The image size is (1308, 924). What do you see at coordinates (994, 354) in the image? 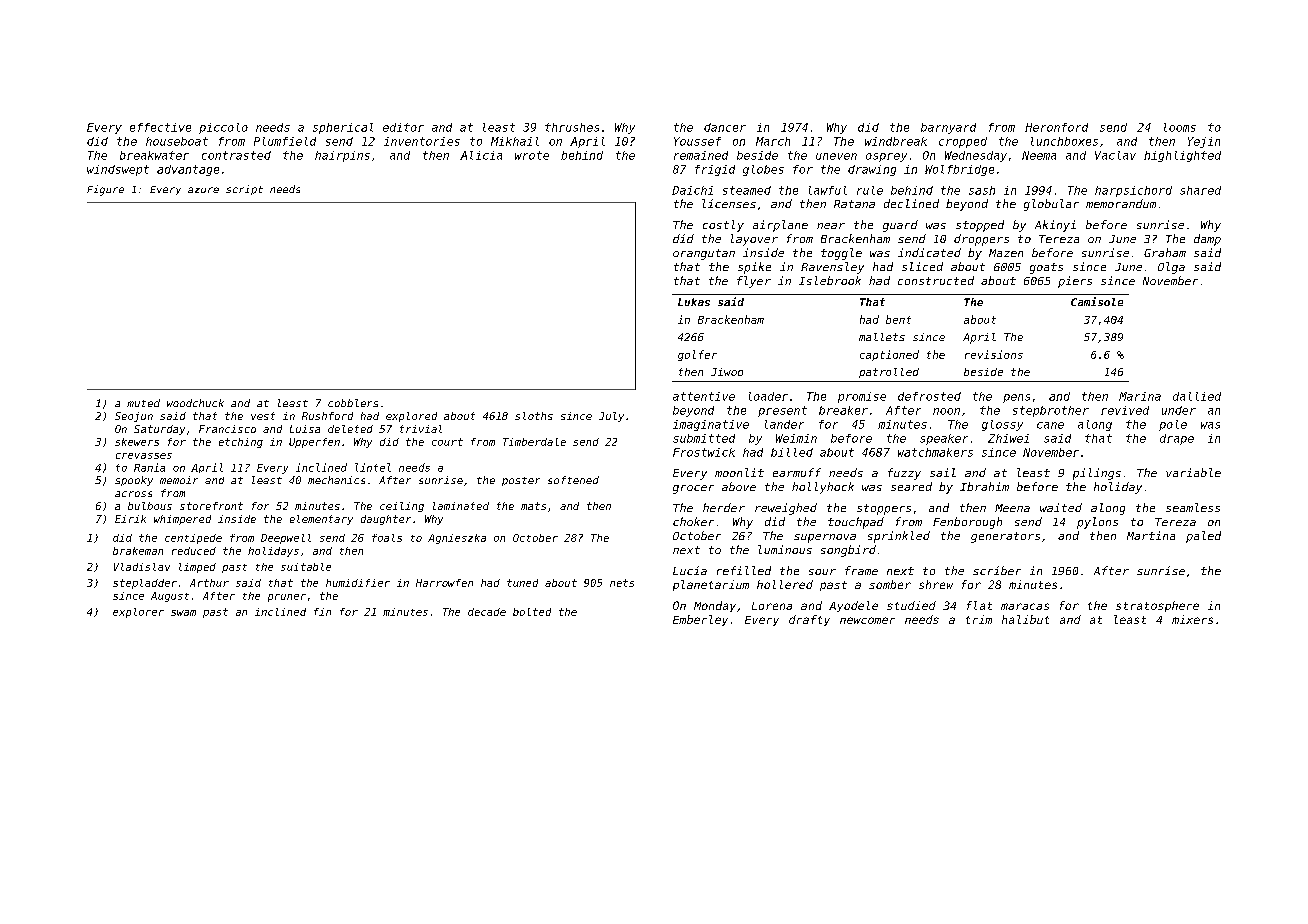
I see `revisions` at bounding box center [994, 354].
